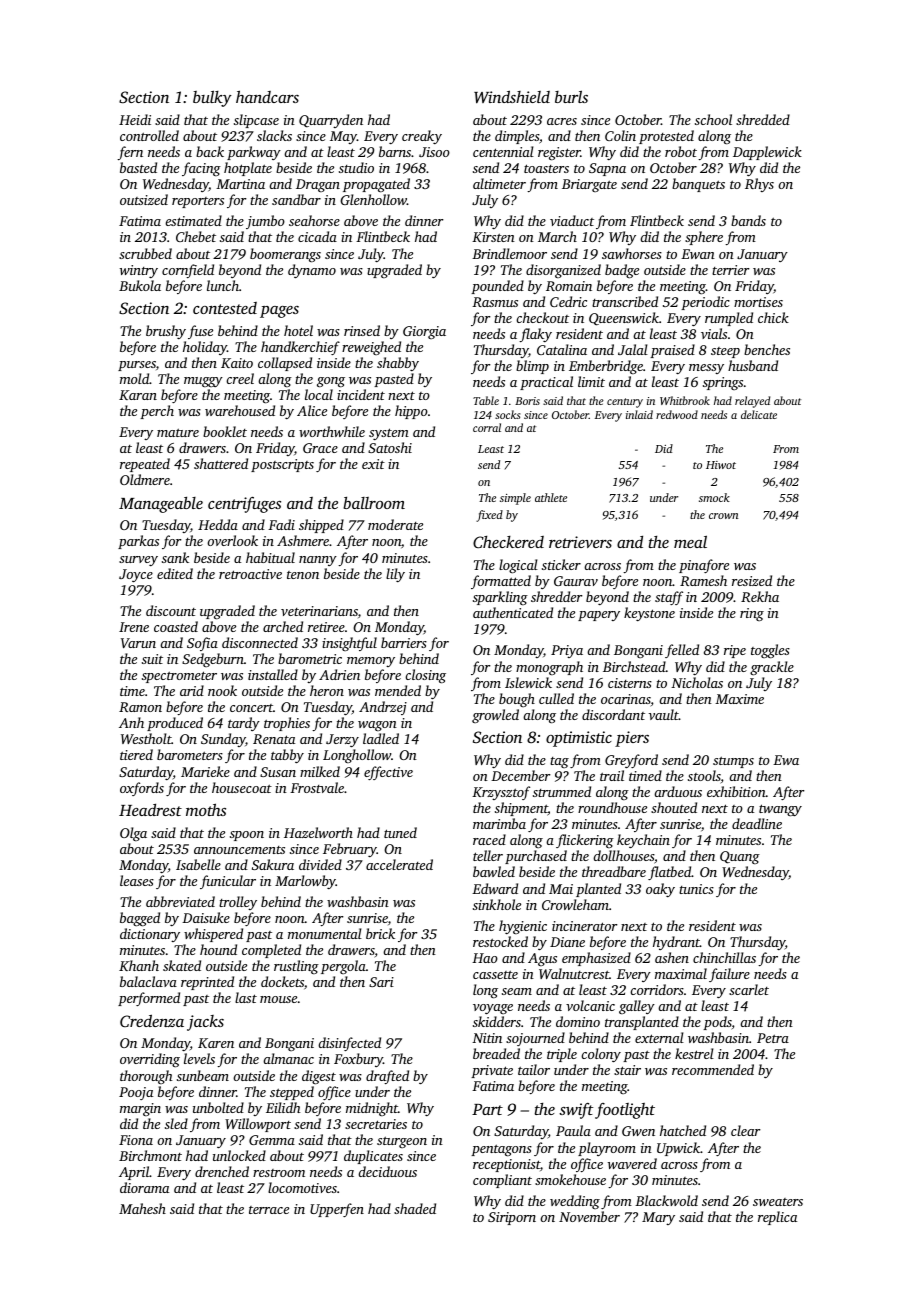 The height and width of the image is (1308, 924). What do you see at coordinates (381, 982) in the image?
I see `Sari` at bounding box center [381, 982].
